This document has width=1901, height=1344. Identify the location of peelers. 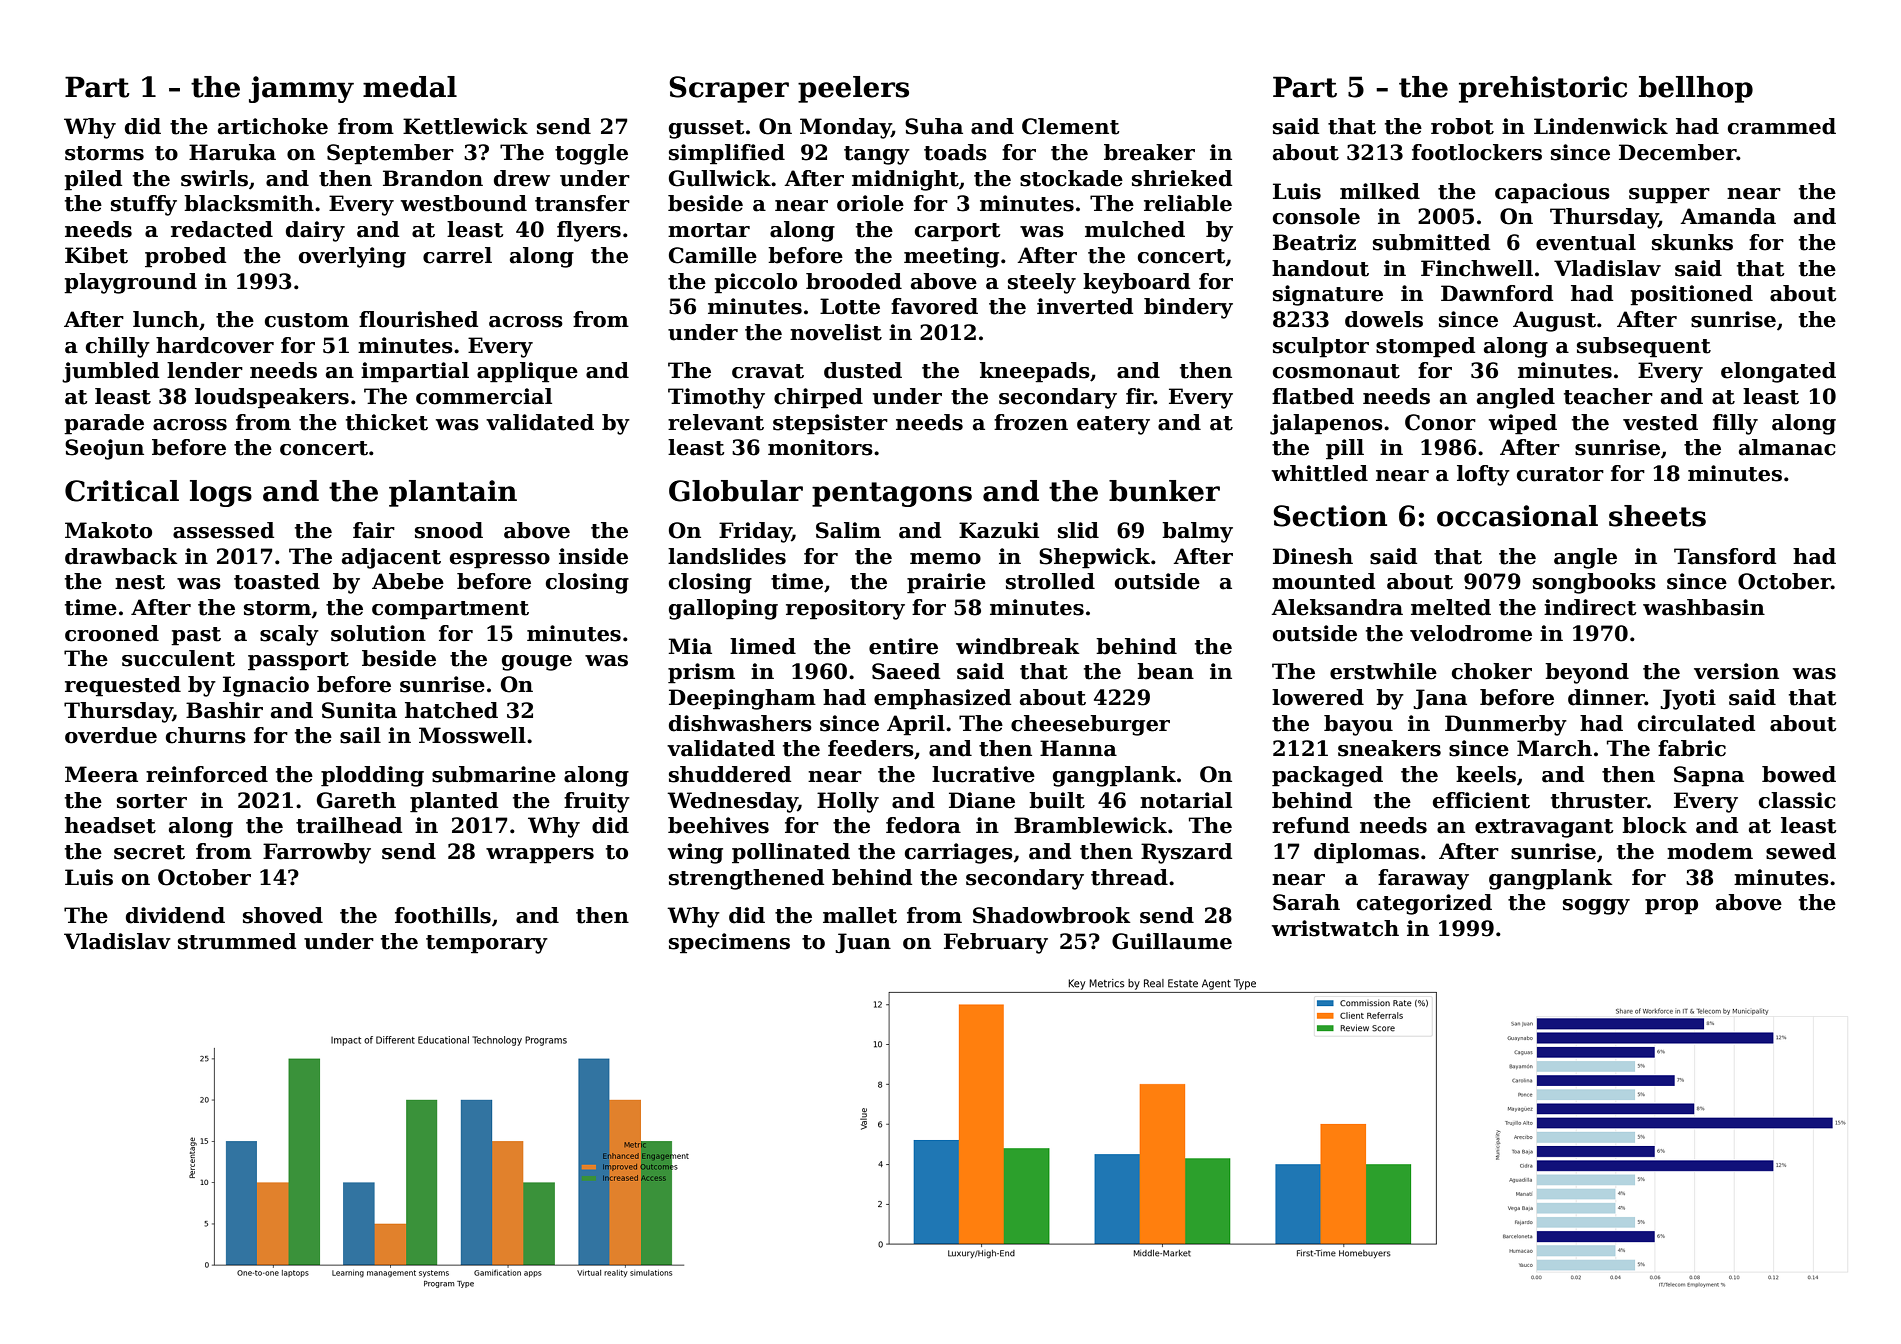
(853, 89).
